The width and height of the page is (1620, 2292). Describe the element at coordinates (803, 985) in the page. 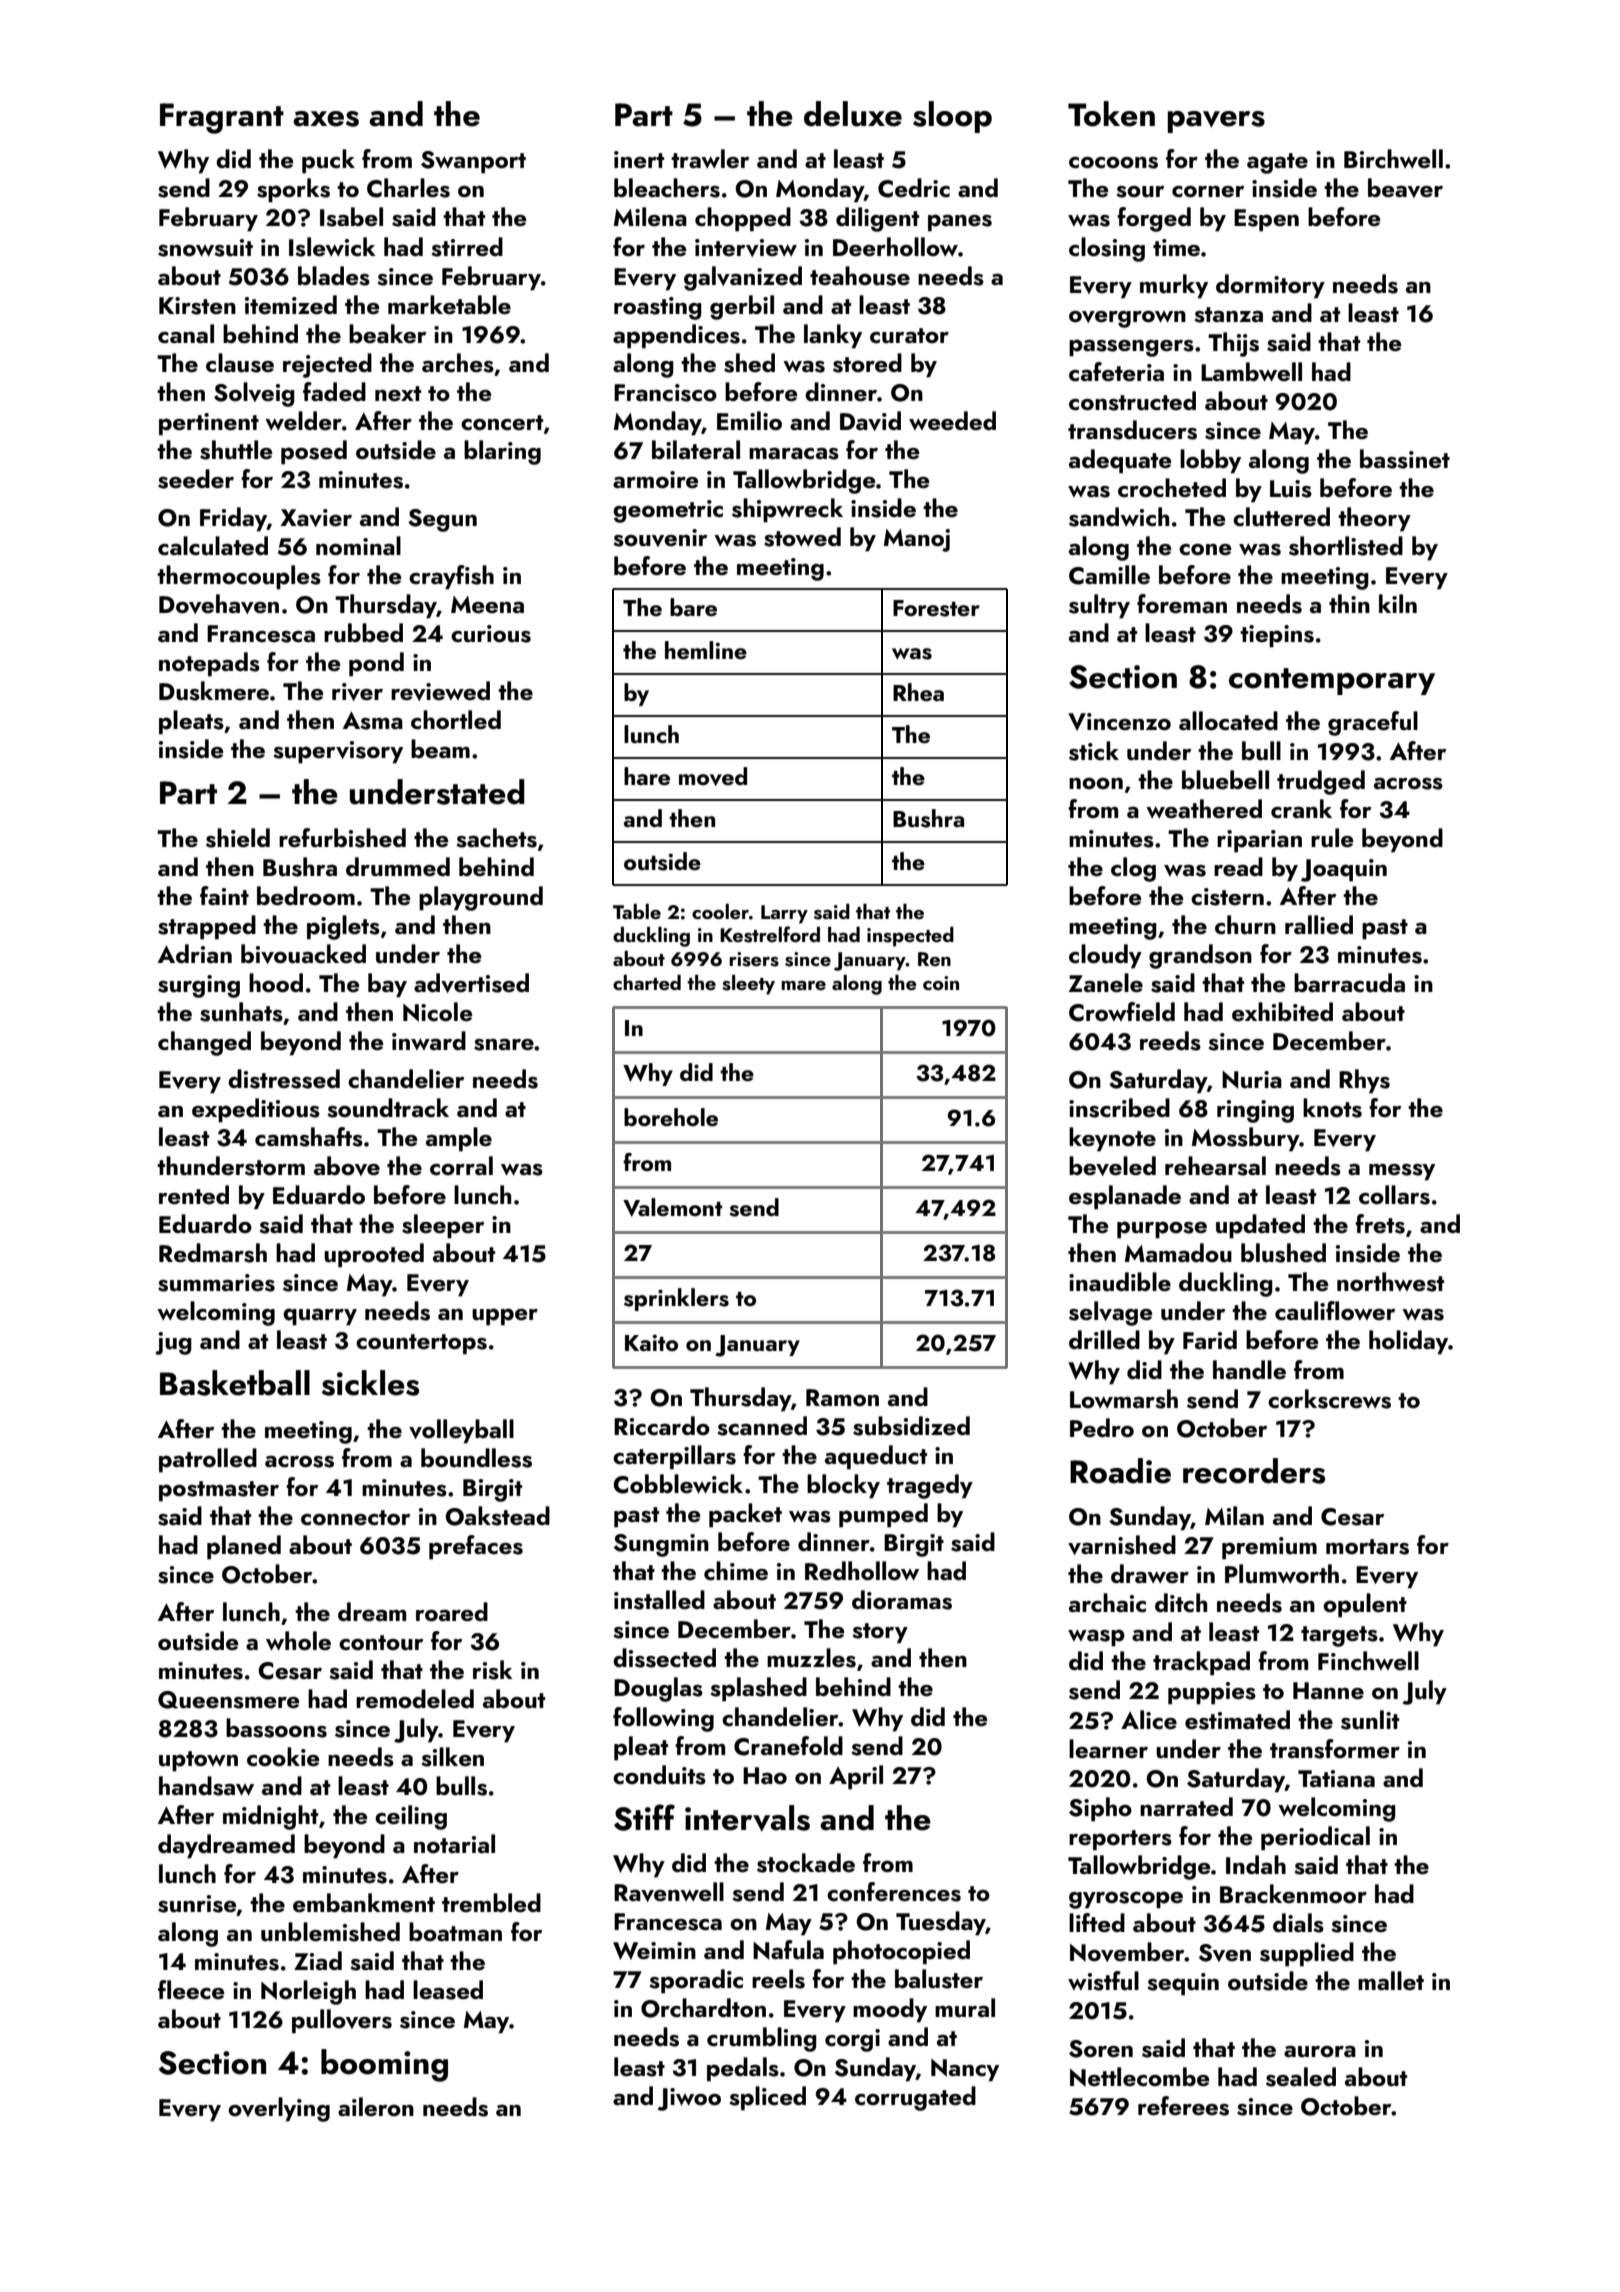

I see `mare` at that location.
